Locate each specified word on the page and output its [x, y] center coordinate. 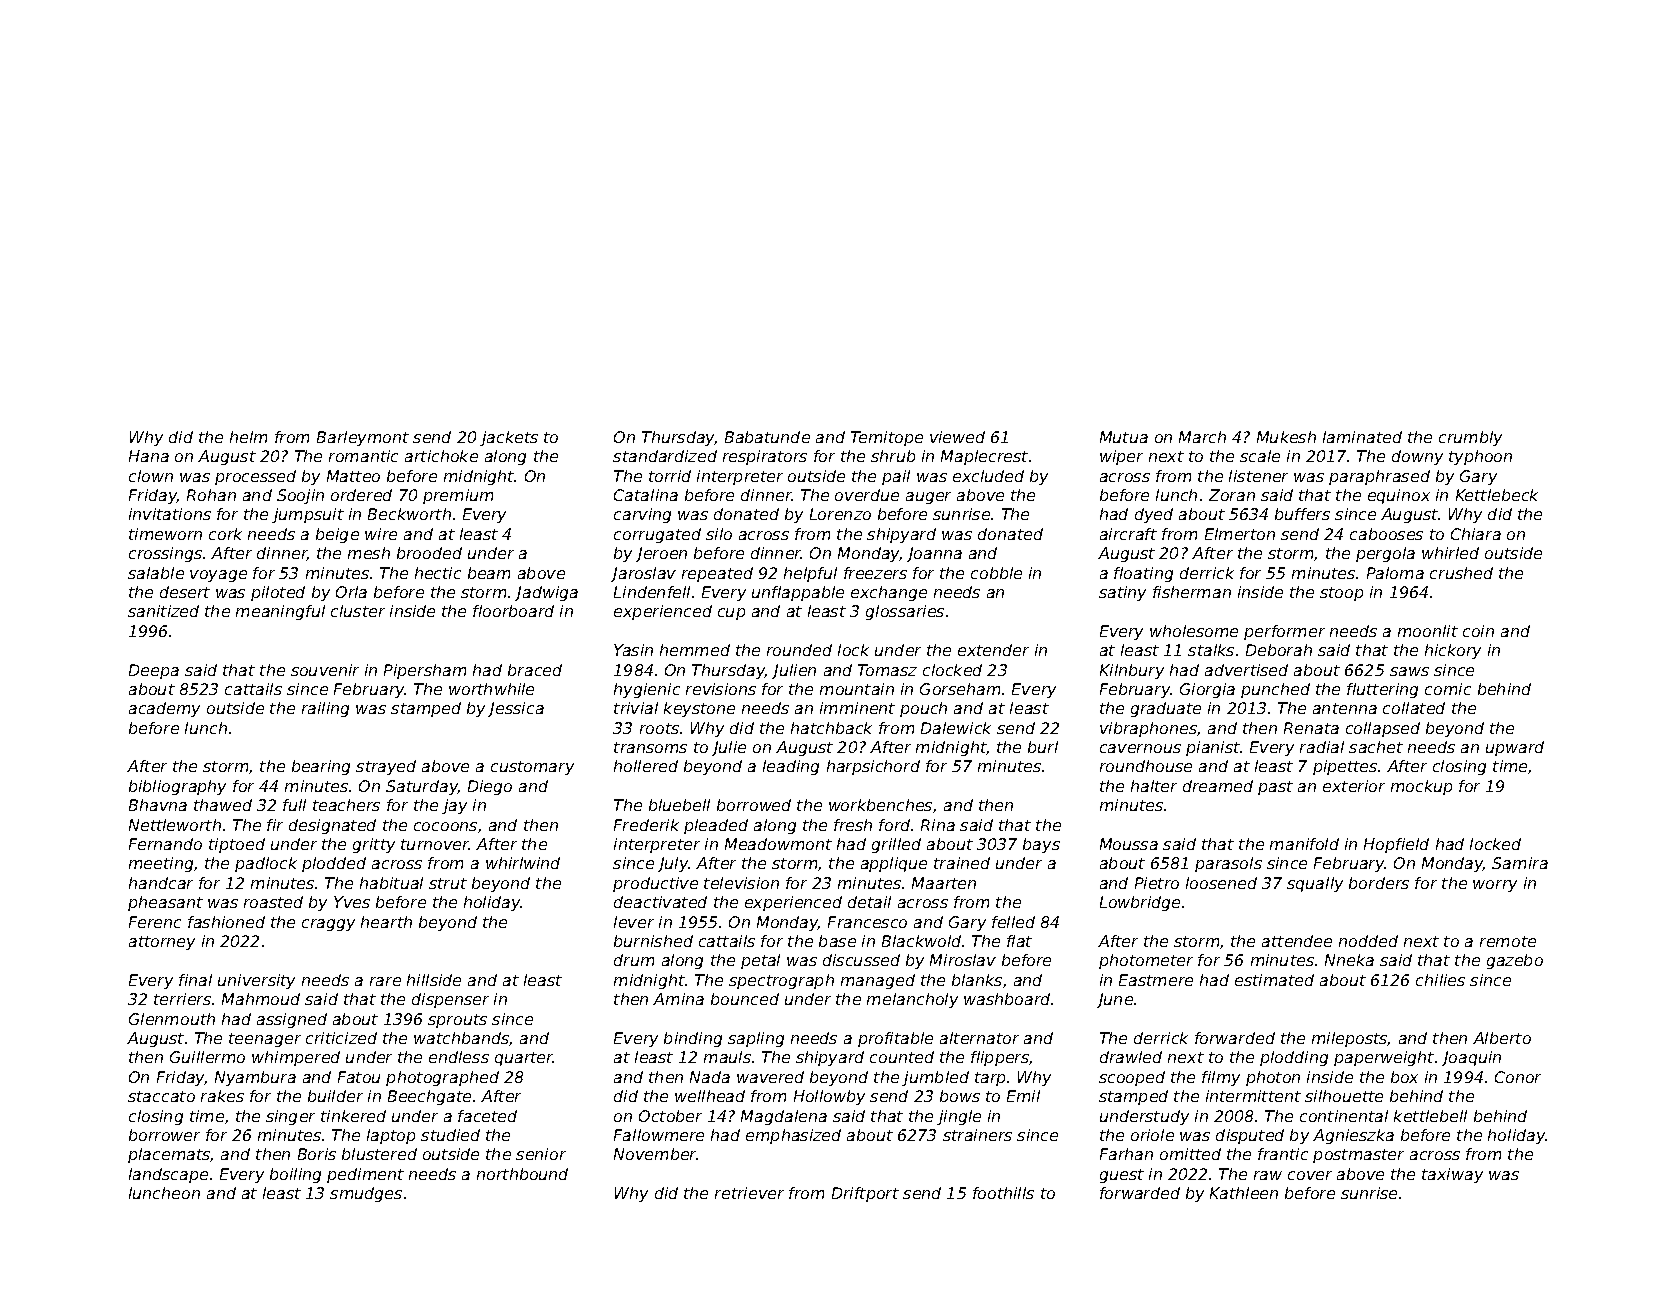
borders [1379, 883]
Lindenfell [652, 592]
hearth [386, 922]
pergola [1385, 554]
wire [381, 534]
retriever [749, 1193]
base [837, 941]
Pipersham [425, 671]
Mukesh [1286, 437]
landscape [168, 1175]
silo [719, 534]
